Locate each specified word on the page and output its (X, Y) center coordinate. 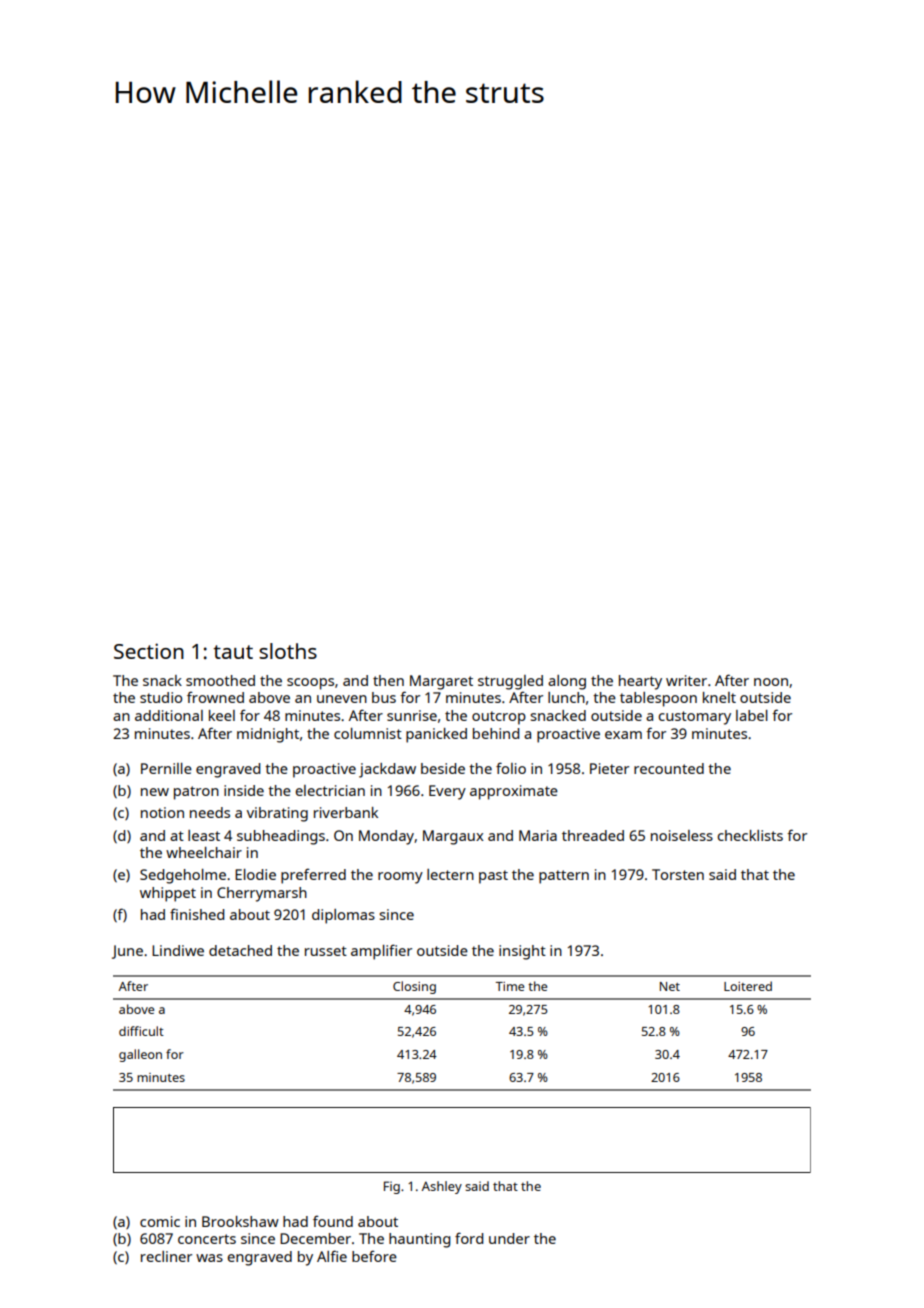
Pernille (166, 768)
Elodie (255, 874)
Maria (538, 835)
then (388, 680)
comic (160, 1221)
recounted (669, 768)
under (509, 1238)
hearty (640, 682)
